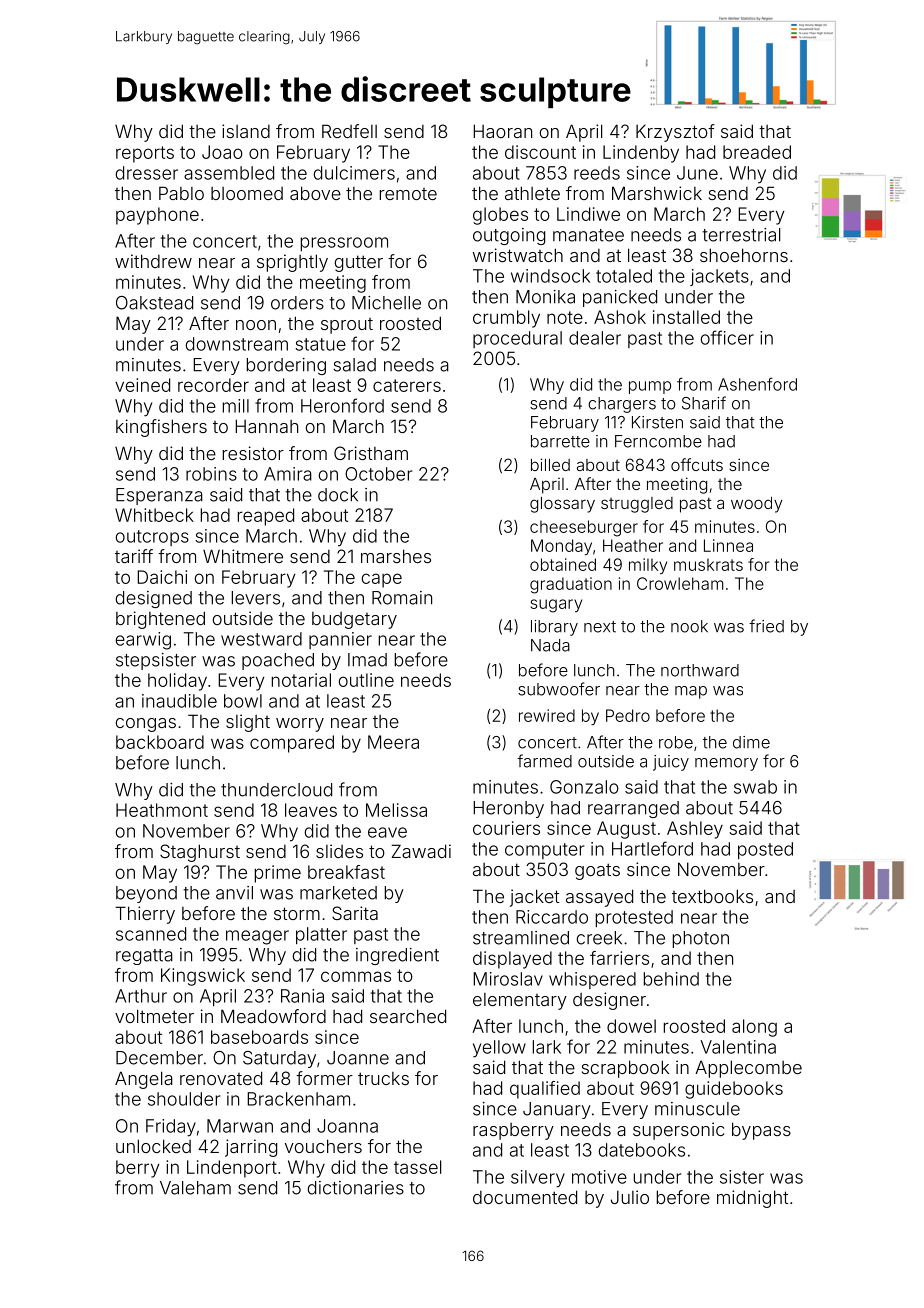  I want to click on dime, so click(751, 742).
